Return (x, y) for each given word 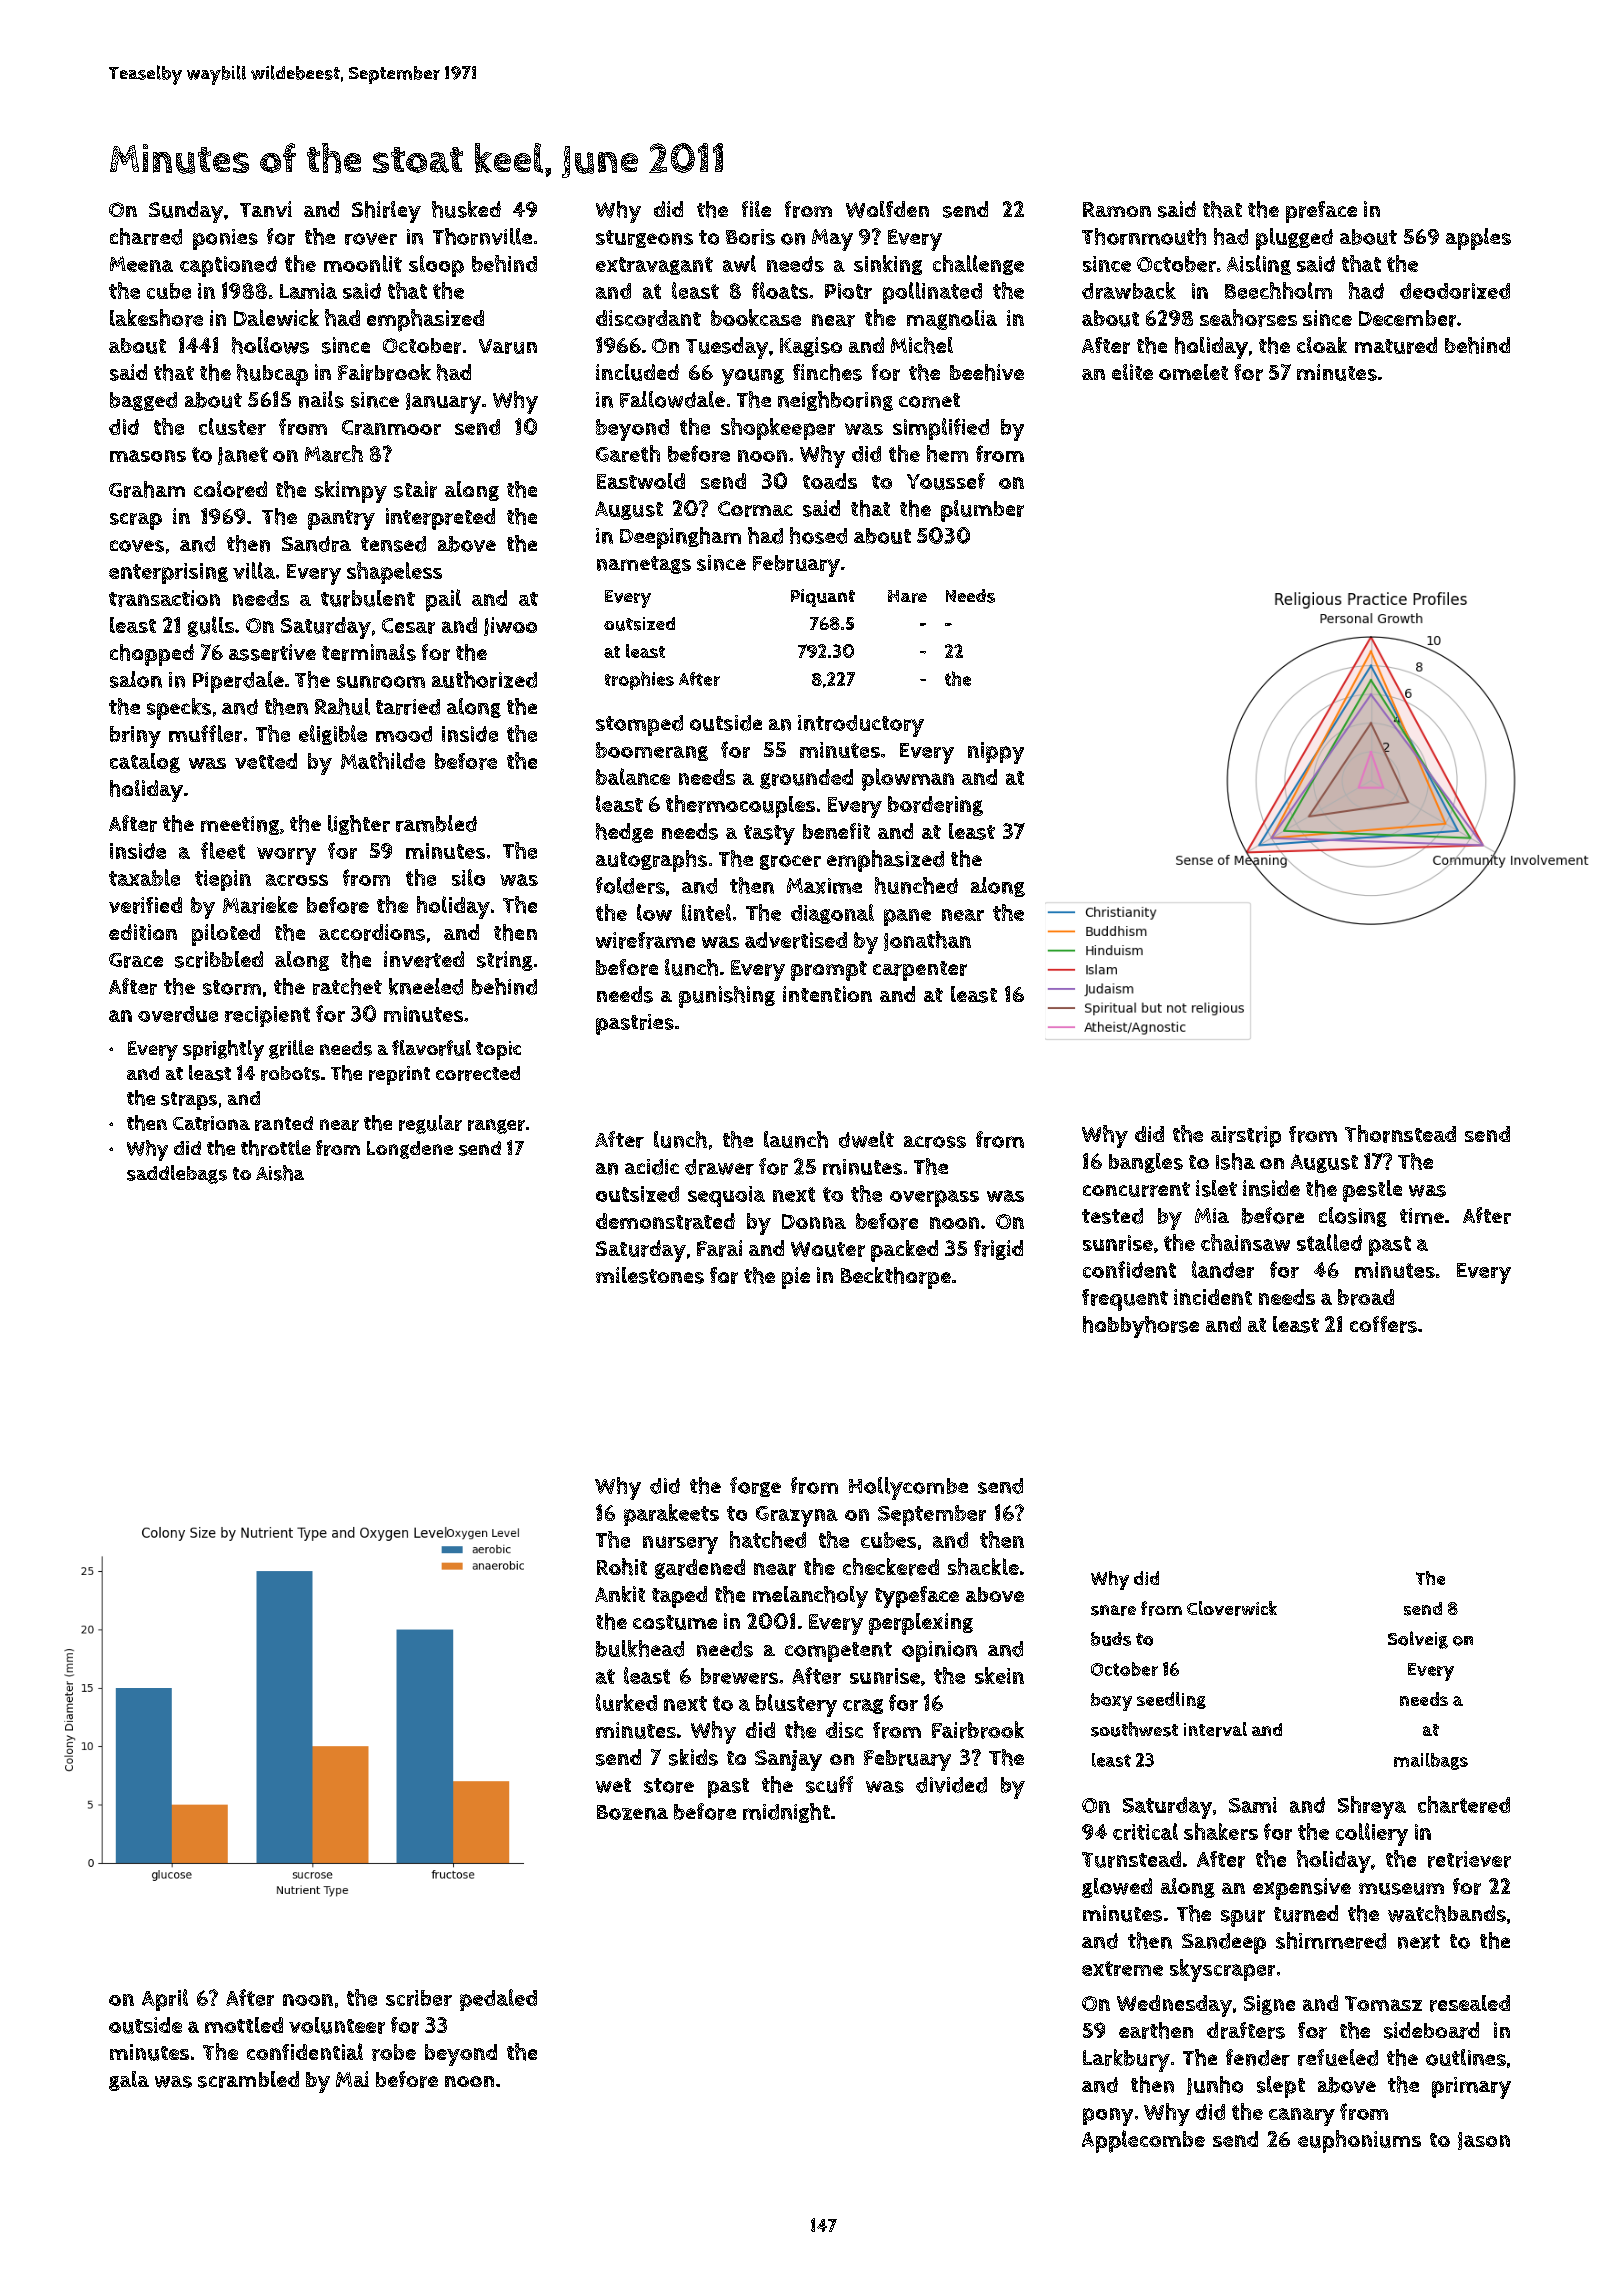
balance (633, 776)
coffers (1383, 1324)
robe (394, 2052)
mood (404, 734)
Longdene (410, 1150)
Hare (907, 596)
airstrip (1246, 1137)
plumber (982, 511)
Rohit (622, 1567)
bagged (143, 401)
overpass (934, 1198)
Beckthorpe (896, 1278)
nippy (996, 753)
